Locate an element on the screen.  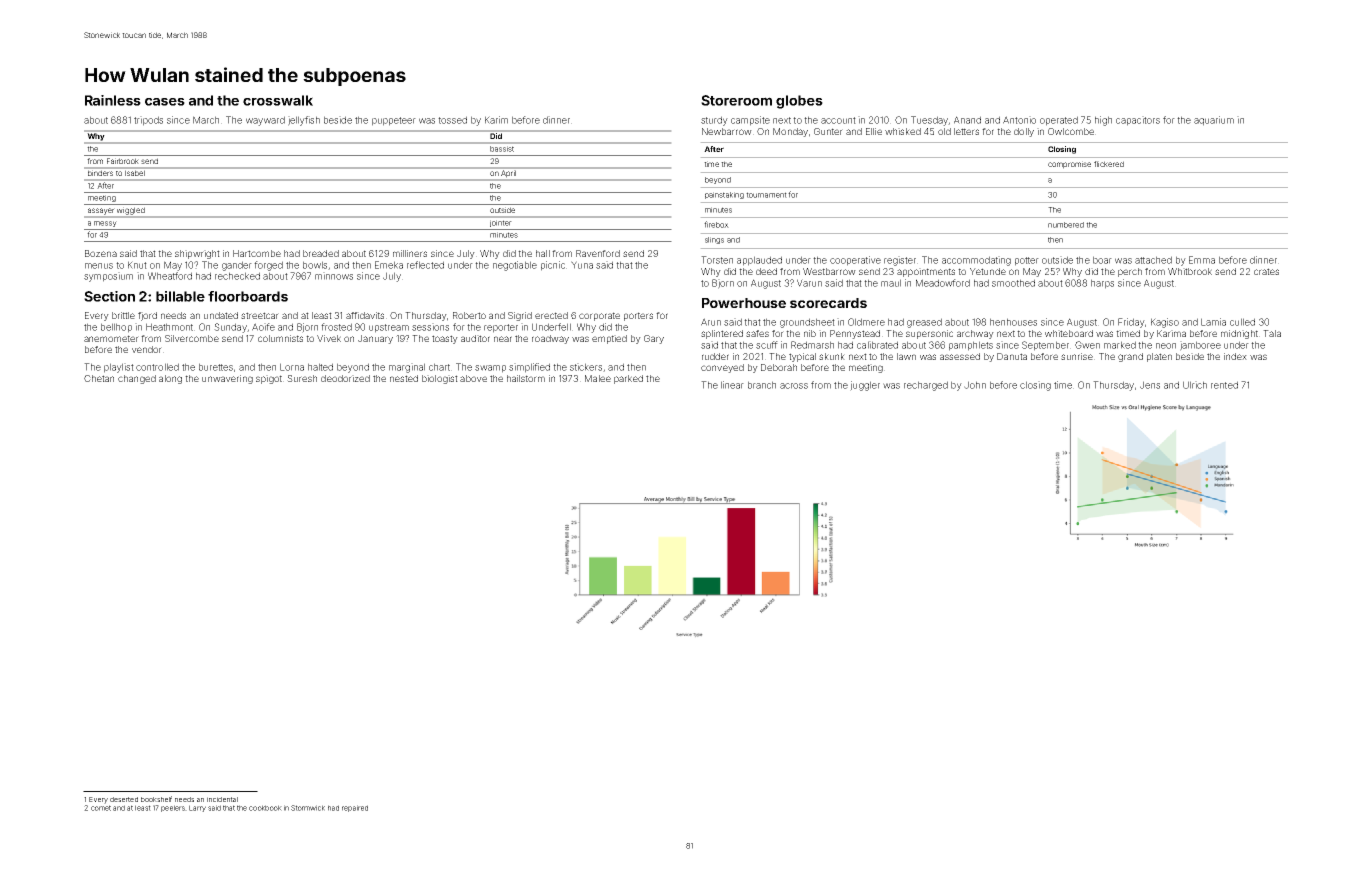
Lamia is located at coordinates (1213, 322).
